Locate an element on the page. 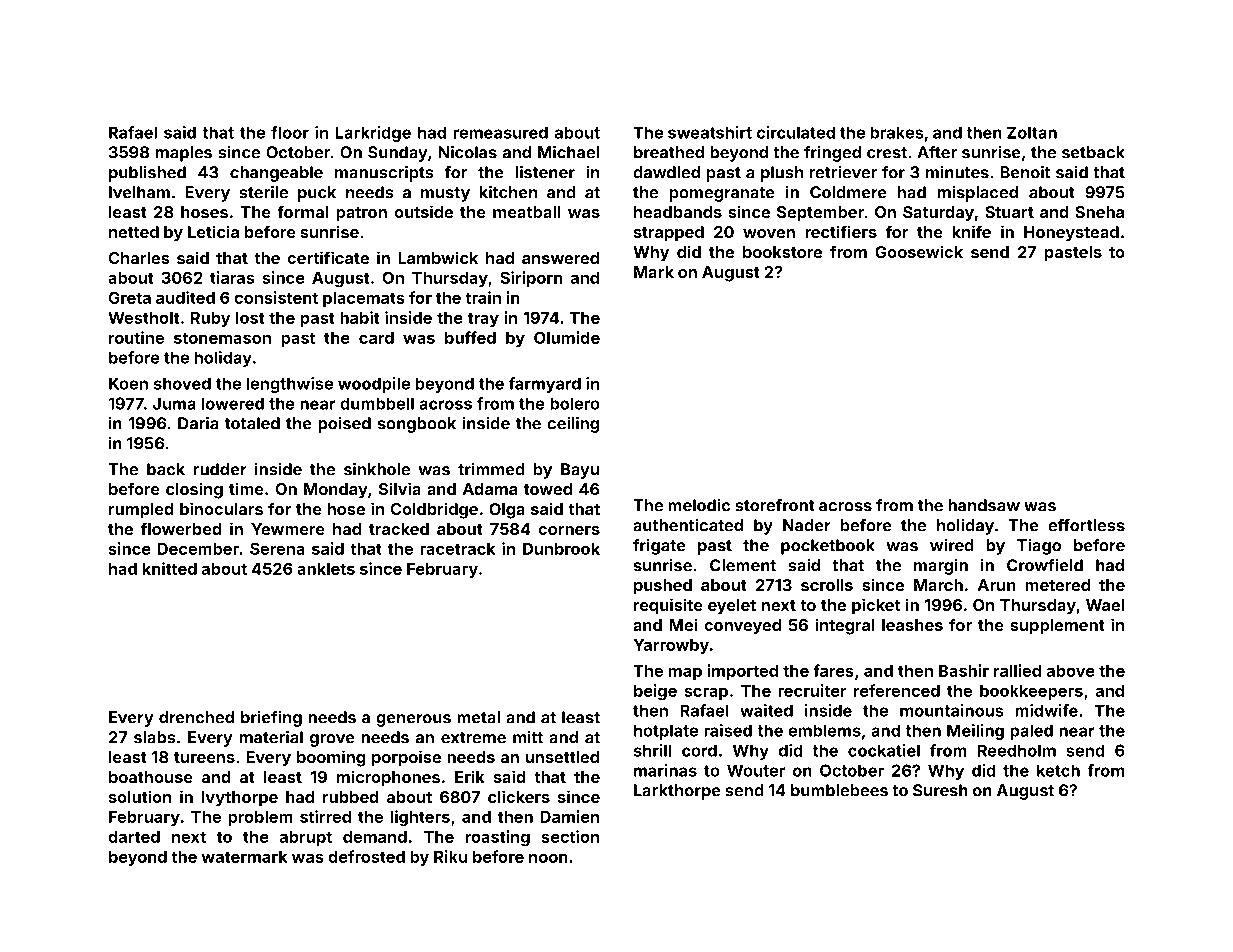 The height and width of the document is (952, 1233). noon is located at coordinates (548, 858).
